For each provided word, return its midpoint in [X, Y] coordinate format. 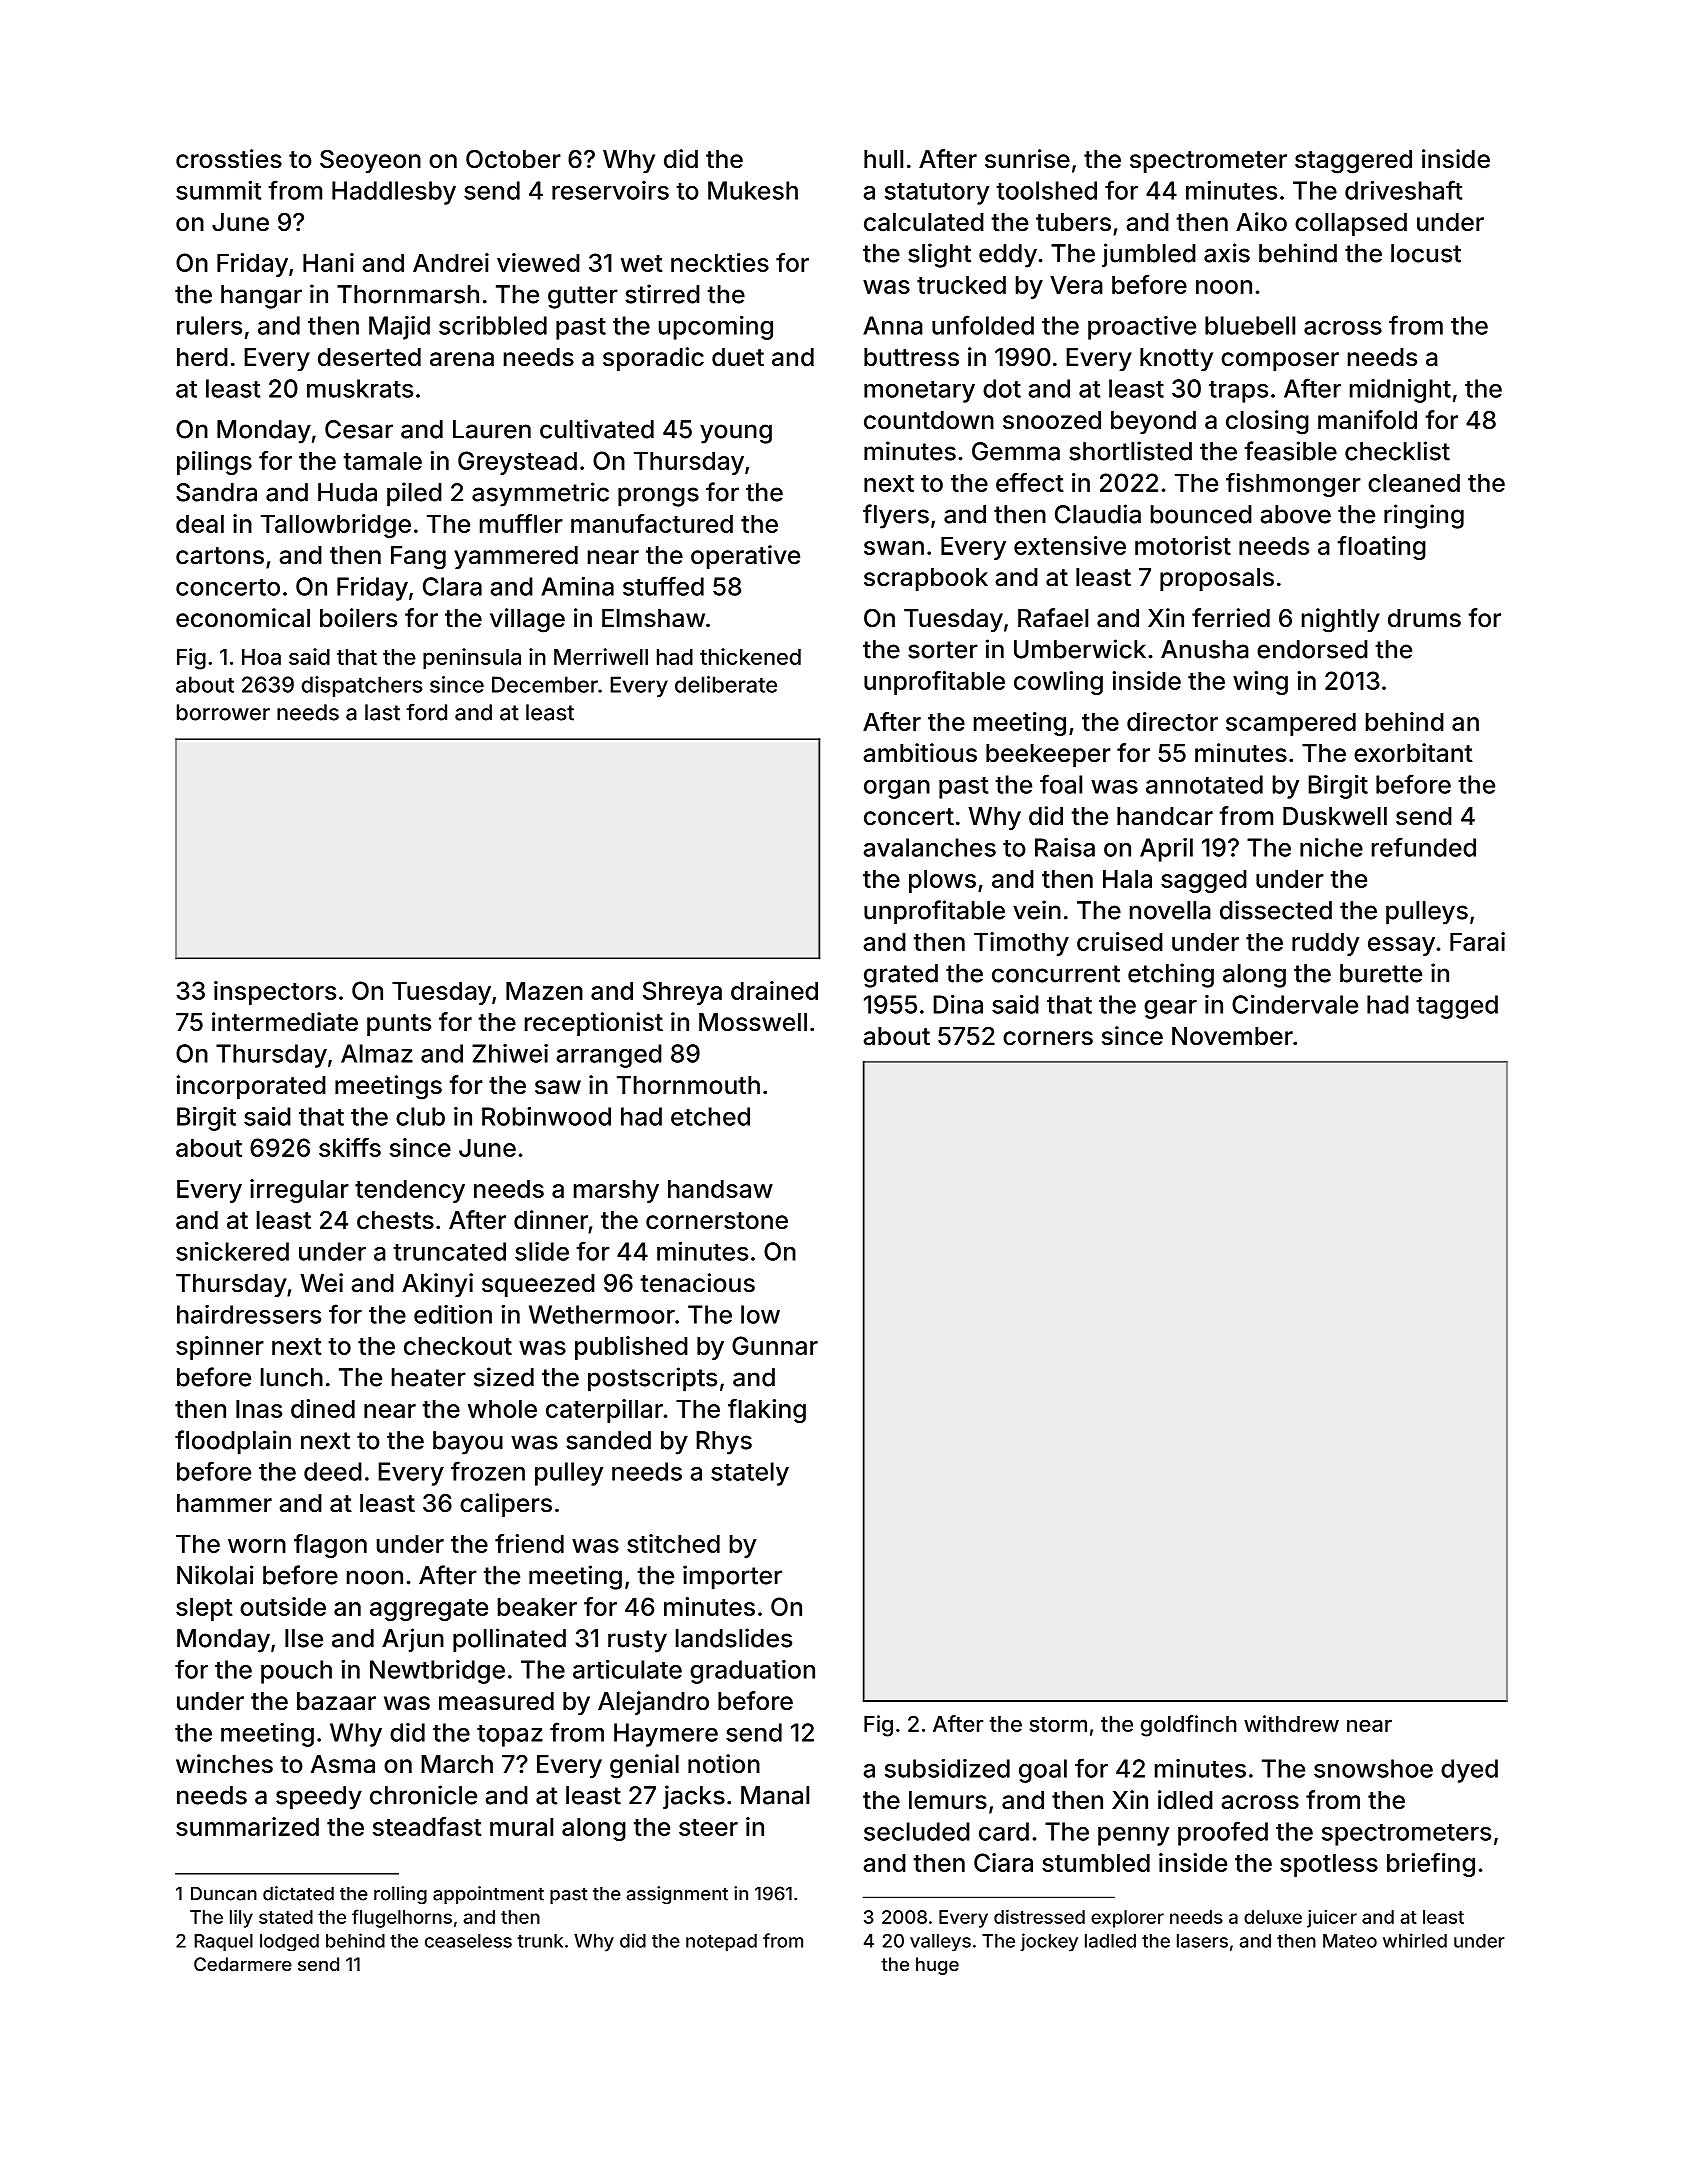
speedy [319, 1798]
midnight [1400, 391]
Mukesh [753, 190]
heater [429, 1377]
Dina [958, 1004]
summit [218, 190]
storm [1058, 1724]
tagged [1457, 1007]
